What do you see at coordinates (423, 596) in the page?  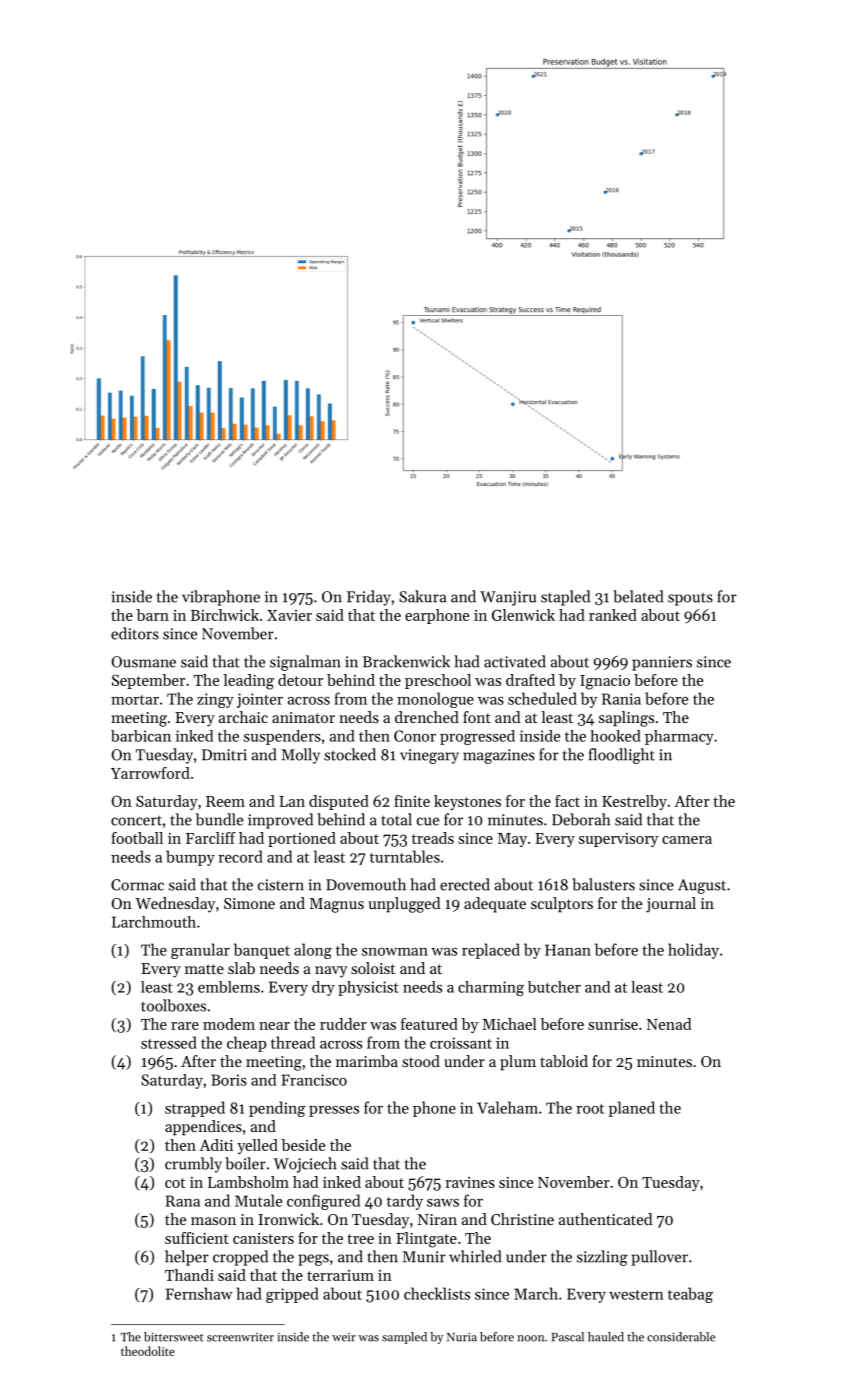 I see `Sakura` at bounding box center [423, 596].
